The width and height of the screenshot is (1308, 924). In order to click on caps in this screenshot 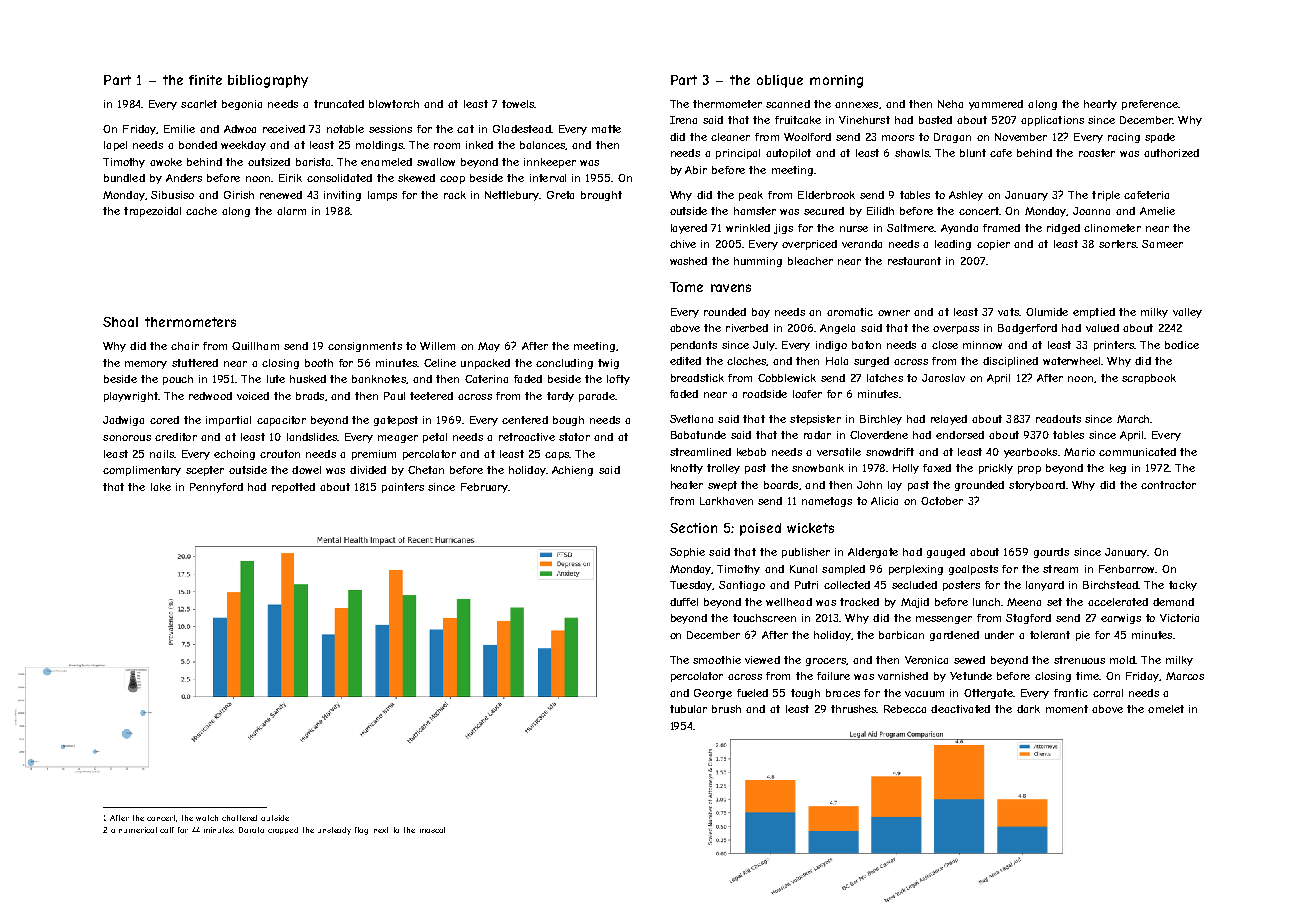, I will do `click(557, 456)`.
